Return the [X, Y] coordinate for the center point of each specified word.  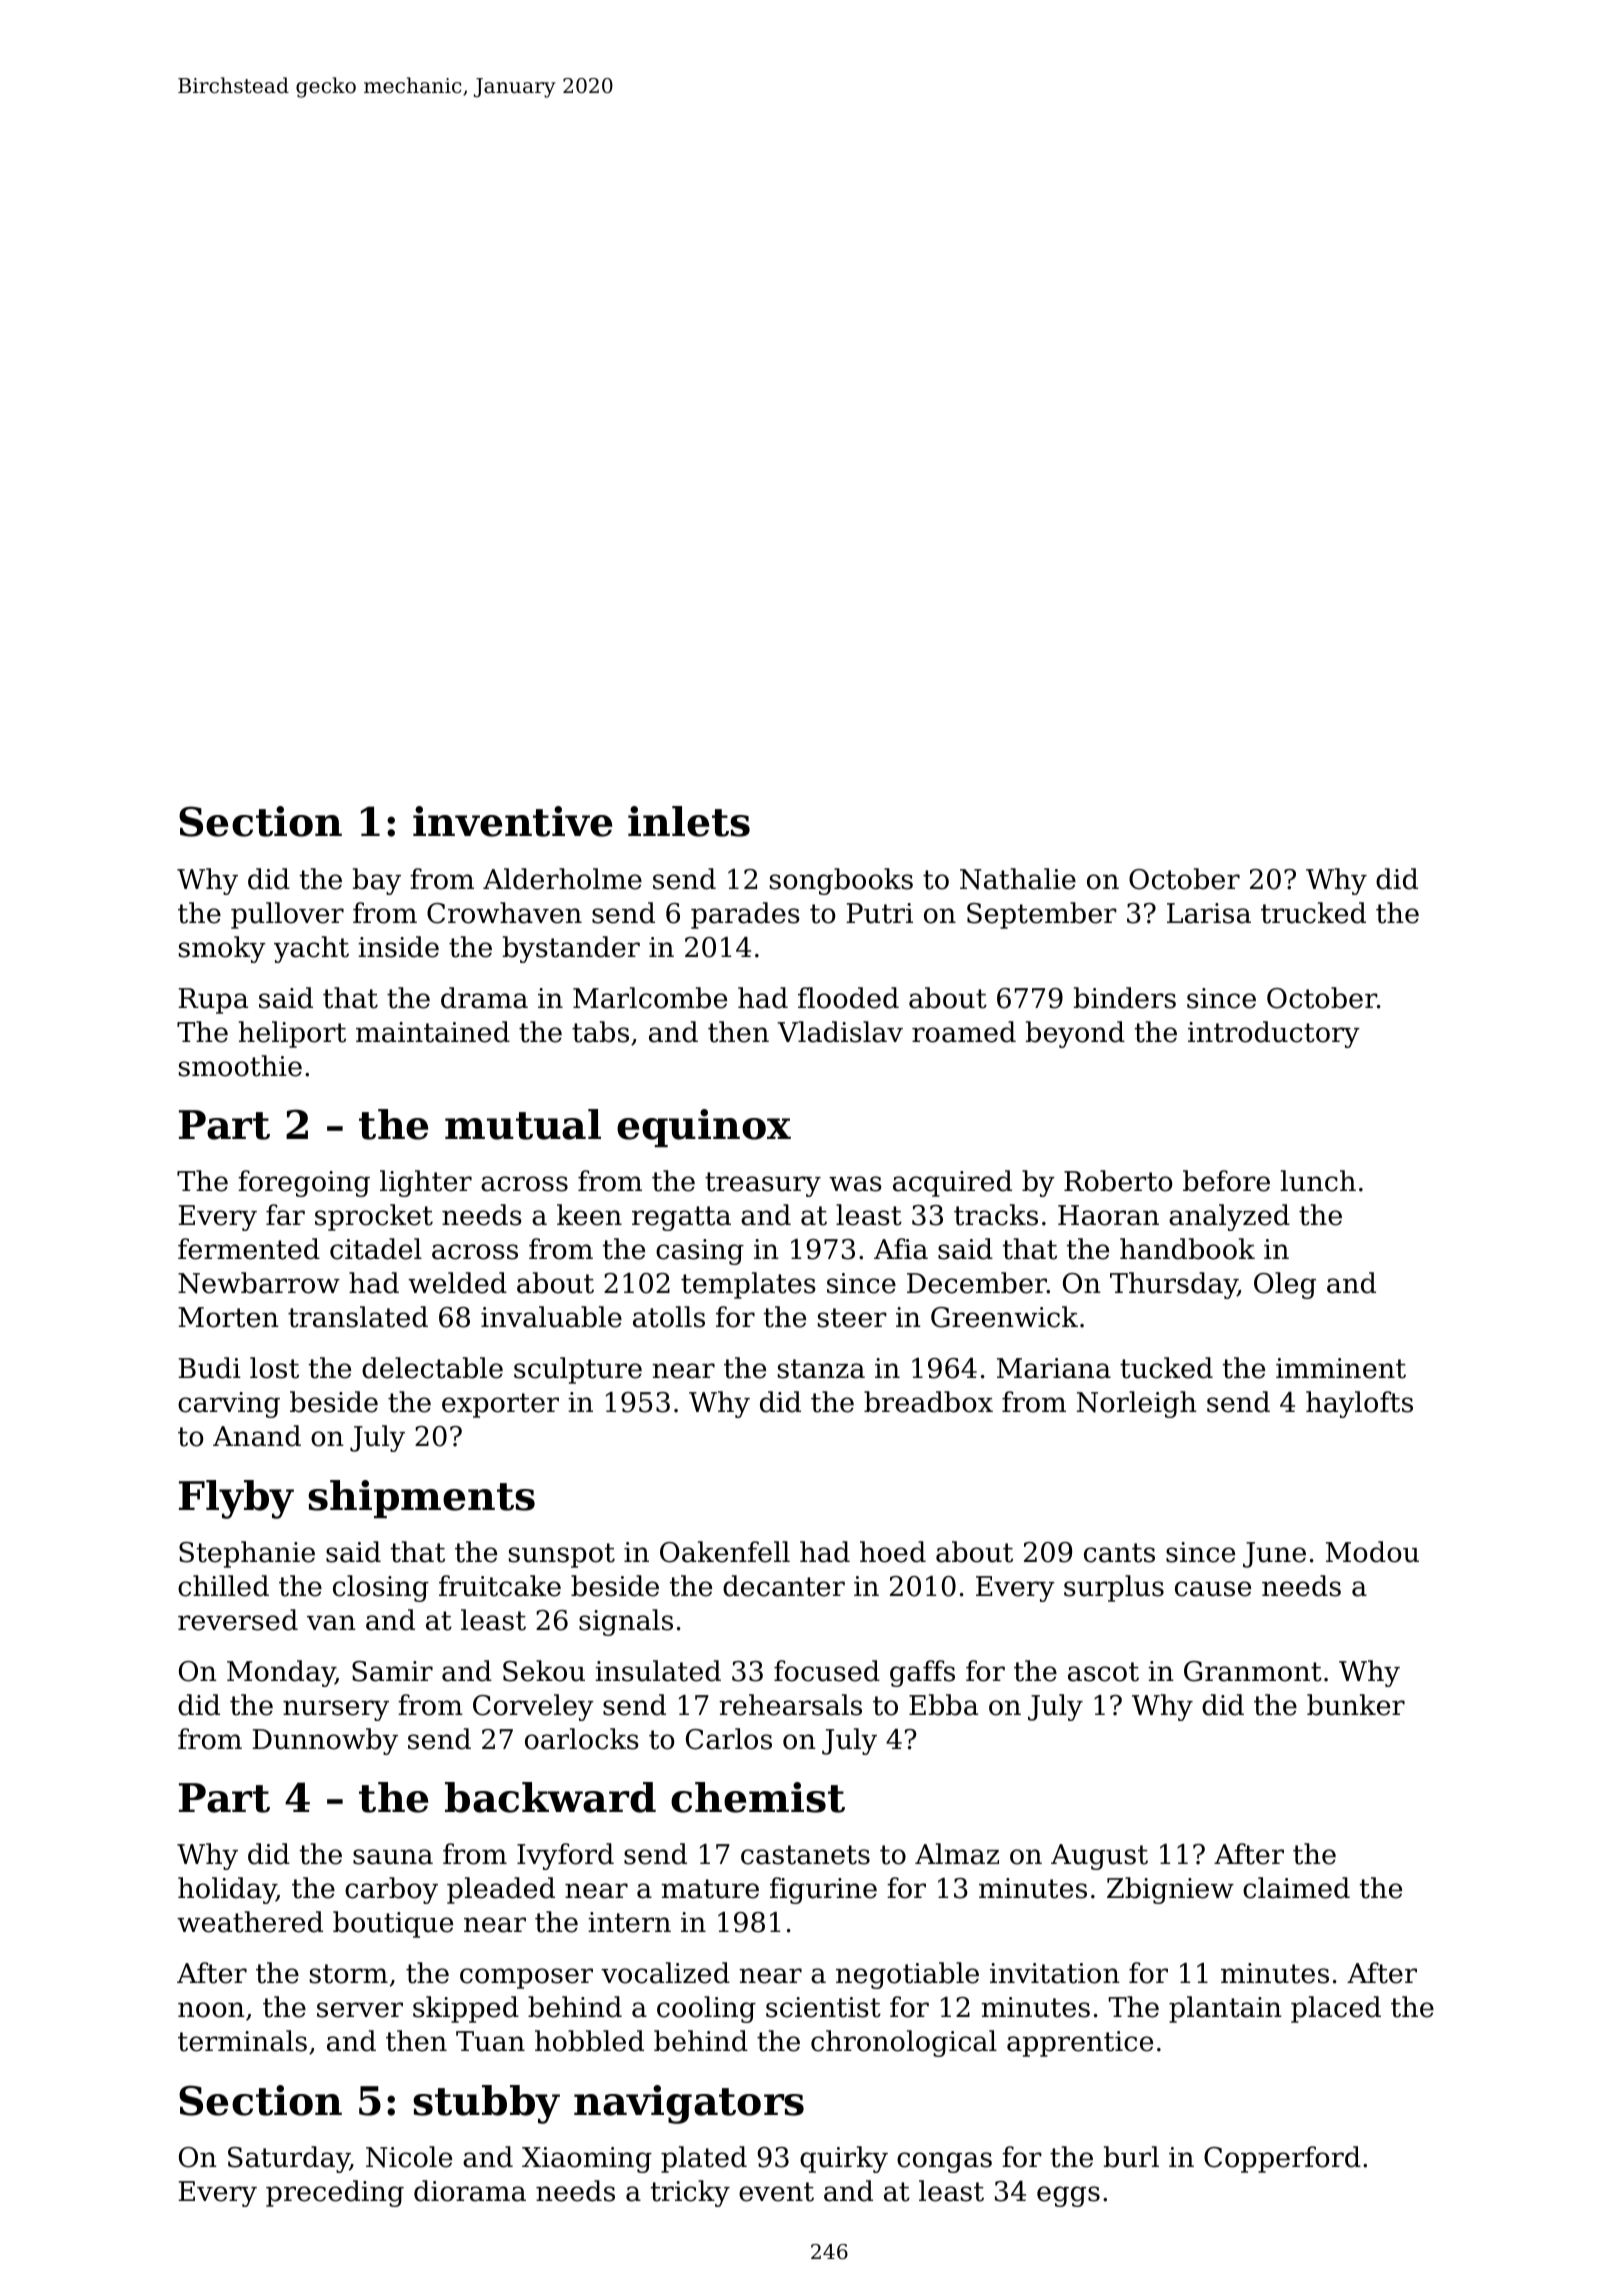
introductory [1274, 1034]
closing [381, 1588]
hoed [893, 1552]
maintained [433, 1032]
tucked [1166, 1368]
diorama [470, 2191]
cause [1213, 1589]
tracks [996, 1215]
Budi [209, 1368]
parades [745, 915]
